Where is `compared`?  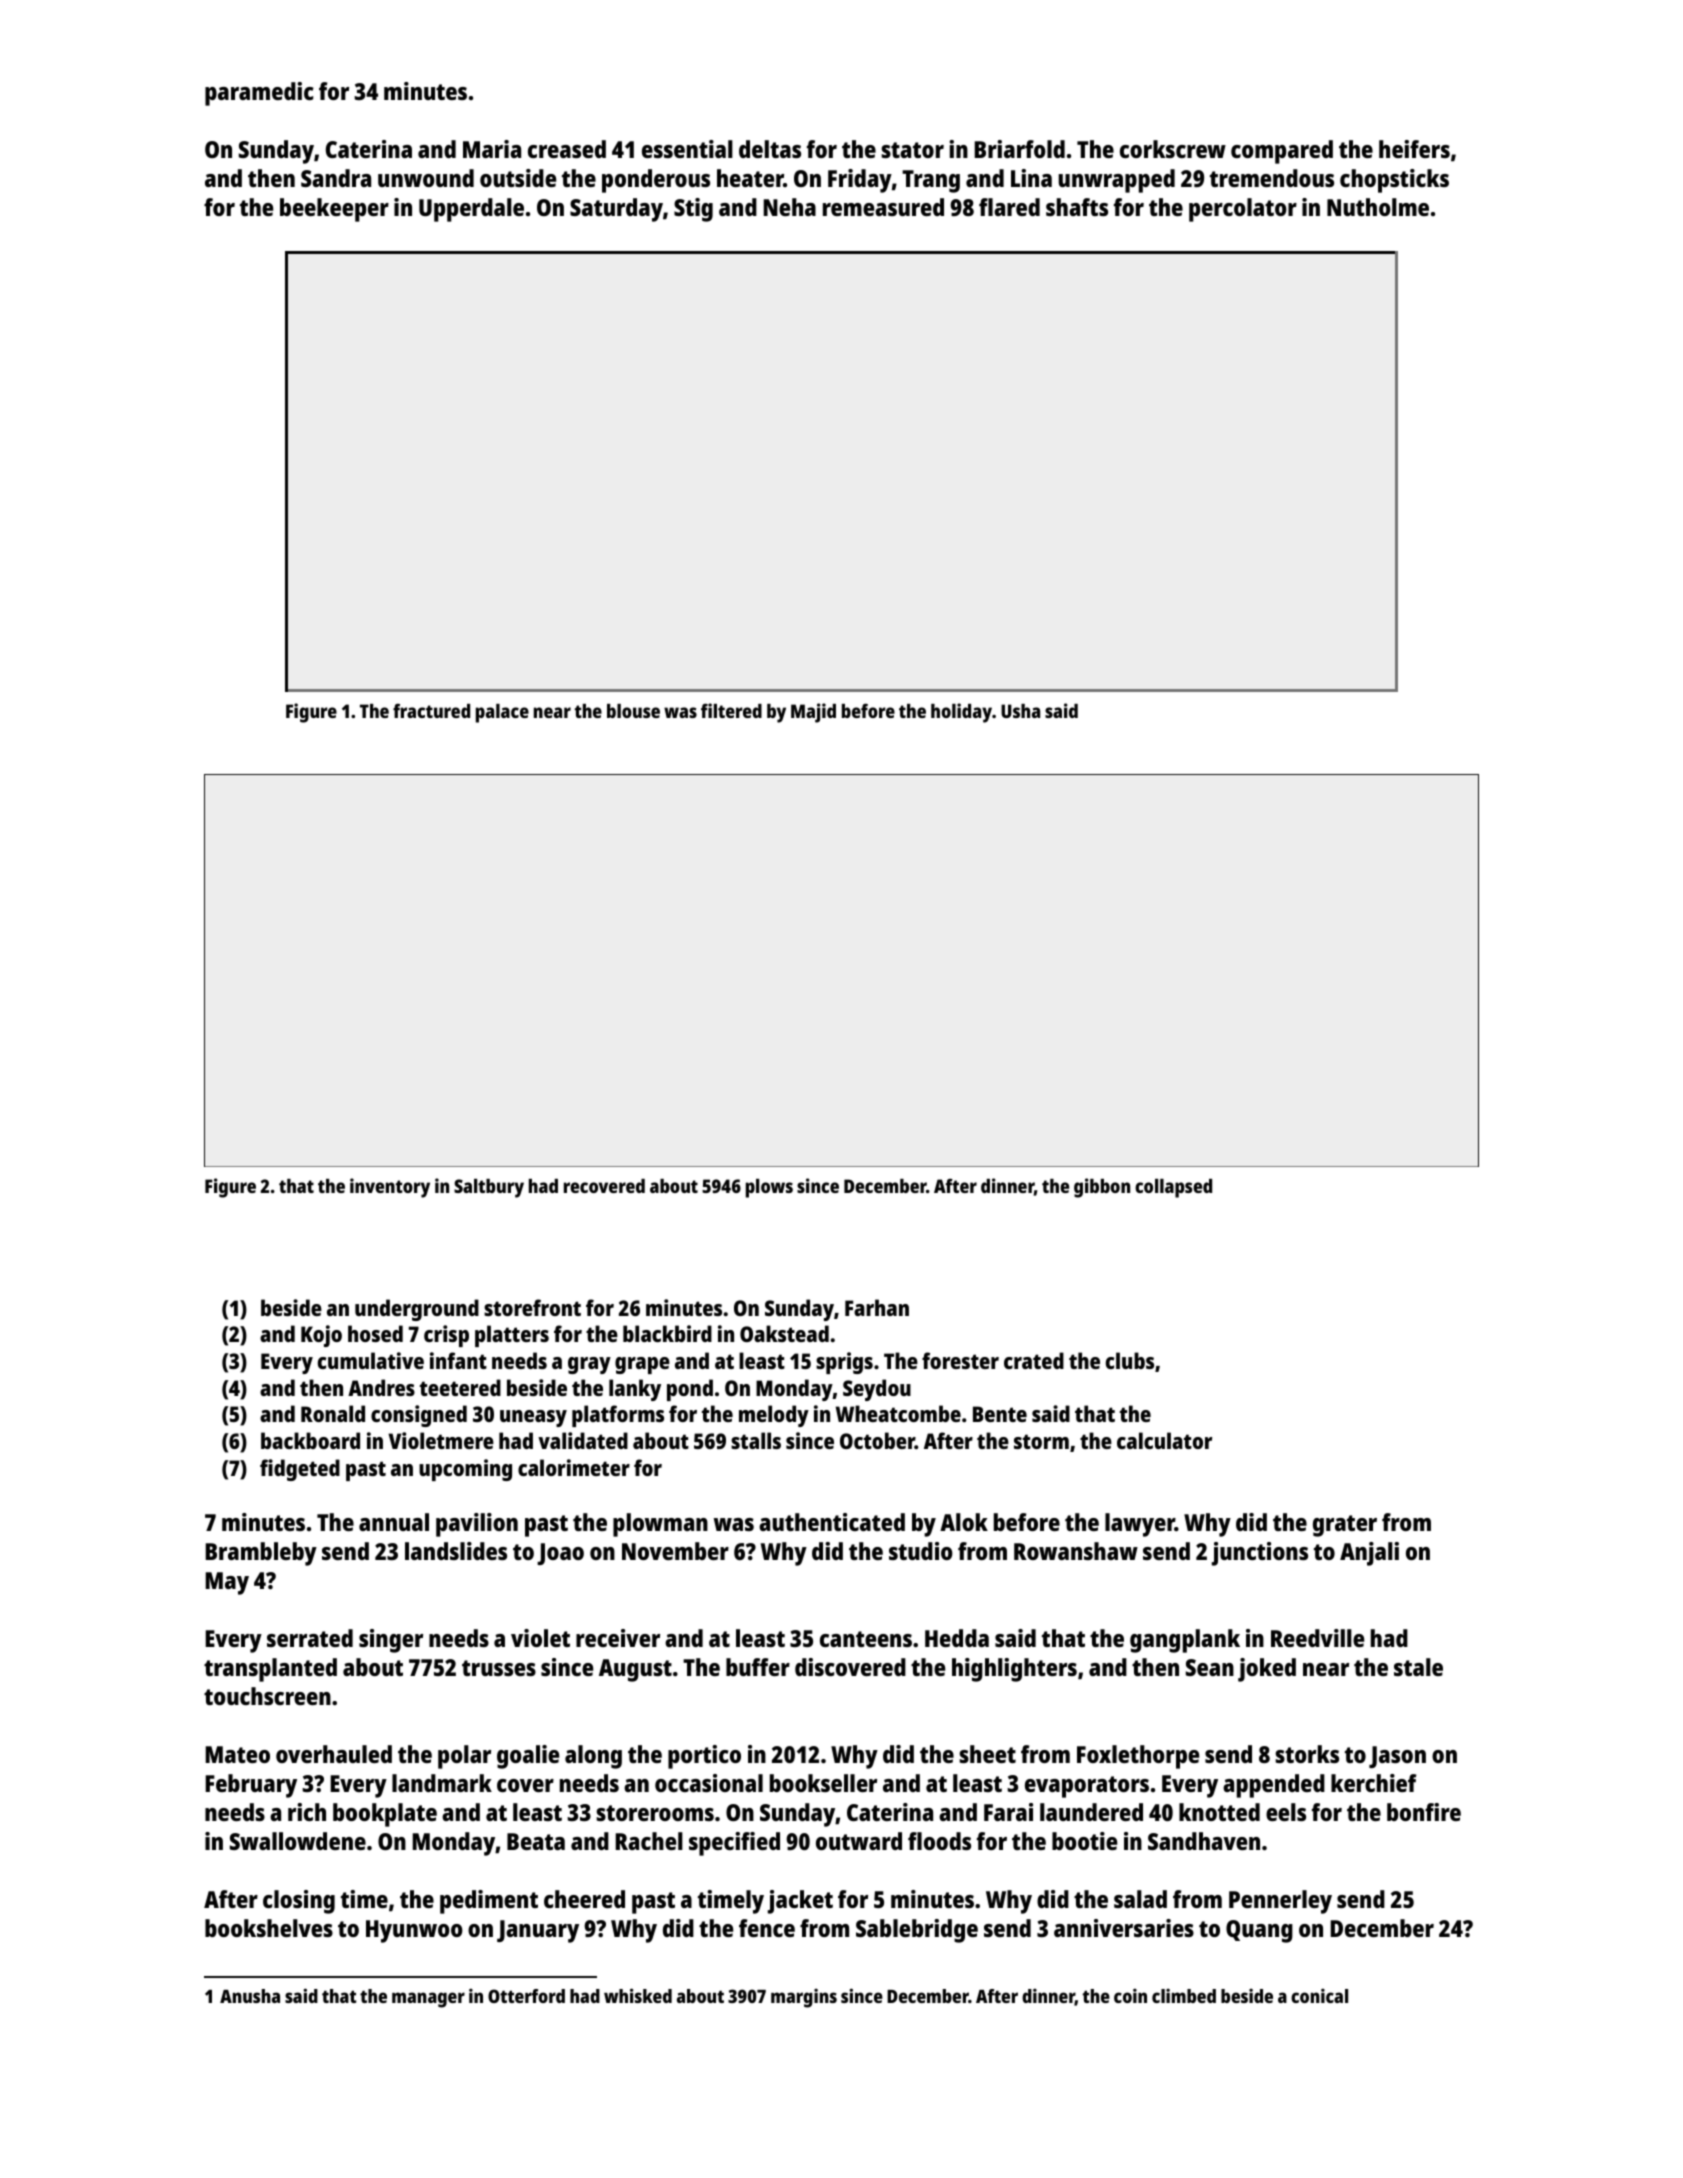
compared is located at coordinates (1282, 152).
